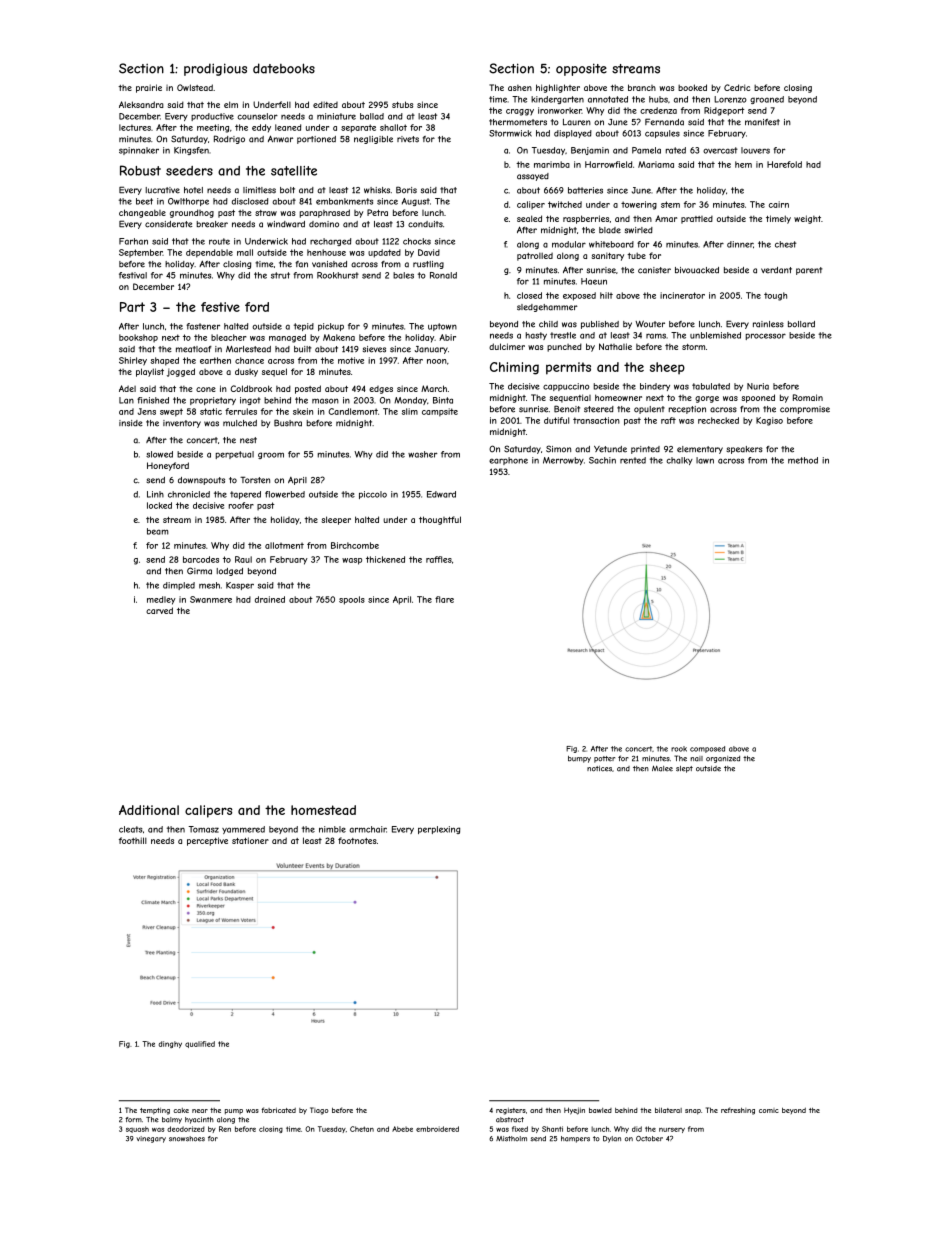 Image resolution: width=952 pixels, height=1233 pixels. Describe the element at coordinates (642, 87) in the screenshot. I see `branch` at that location.
